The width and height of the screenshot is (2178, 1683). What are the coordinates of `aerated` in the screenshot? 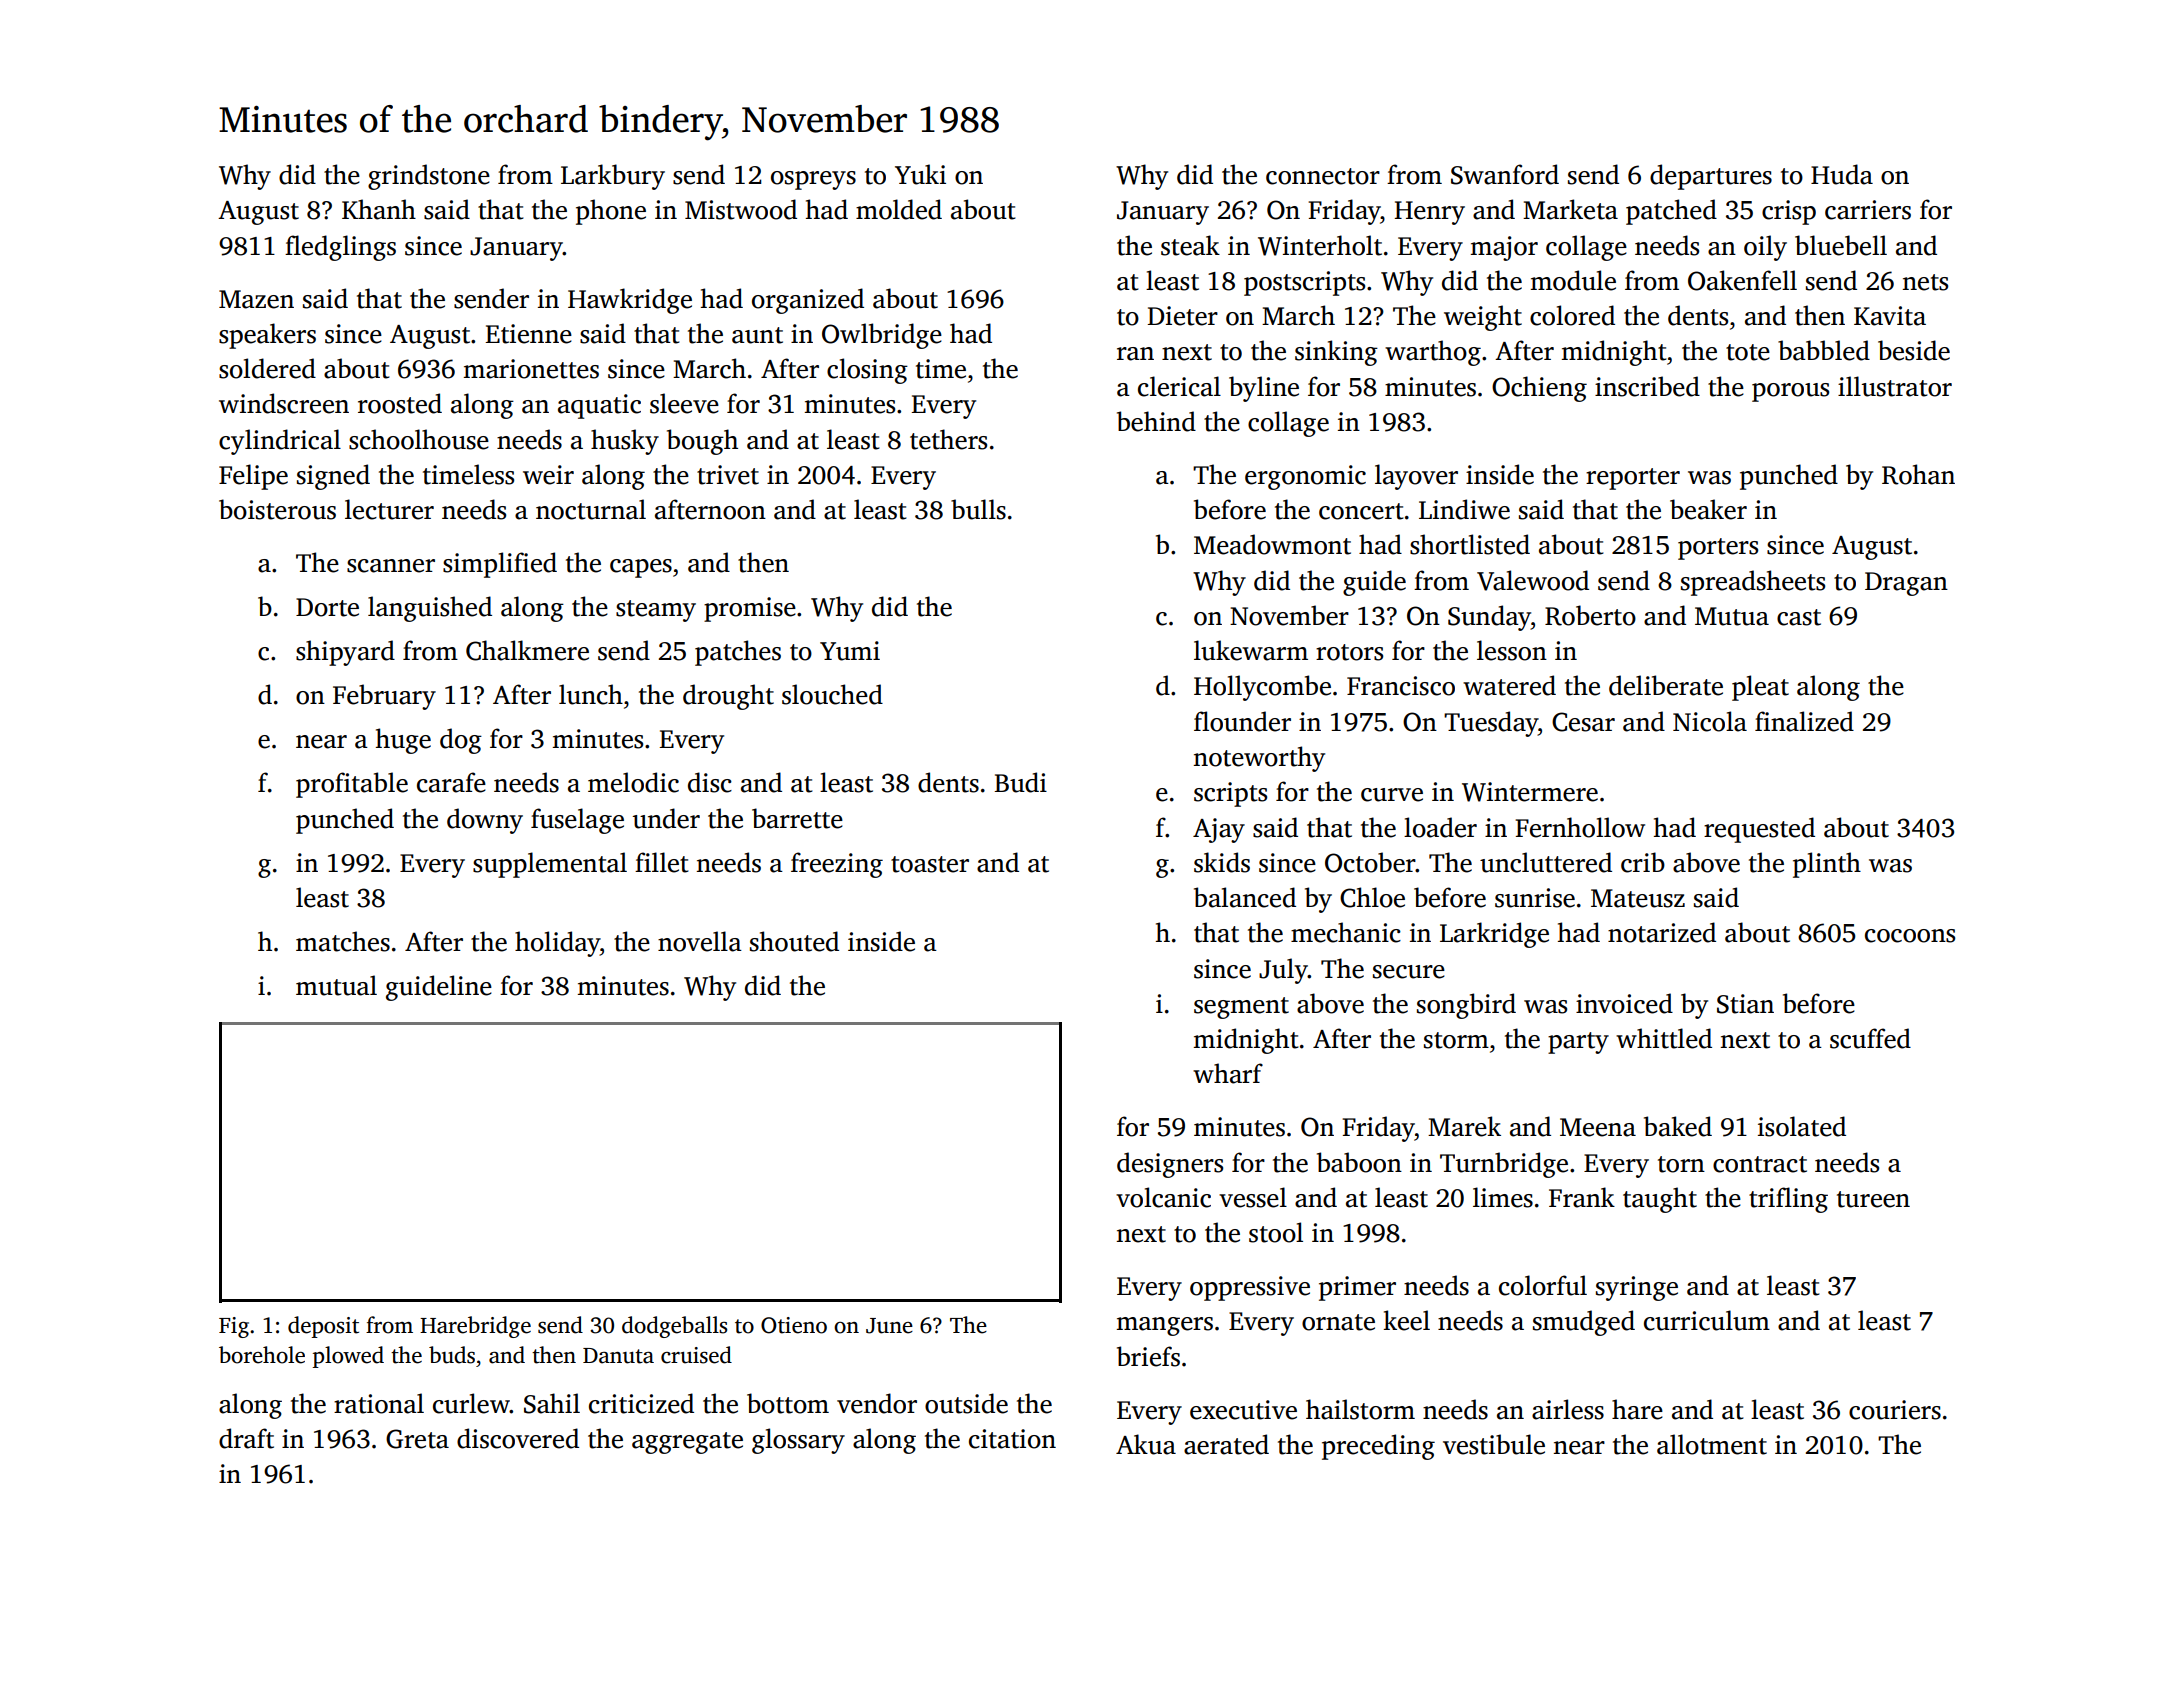 It's located at (1226, 1444).
